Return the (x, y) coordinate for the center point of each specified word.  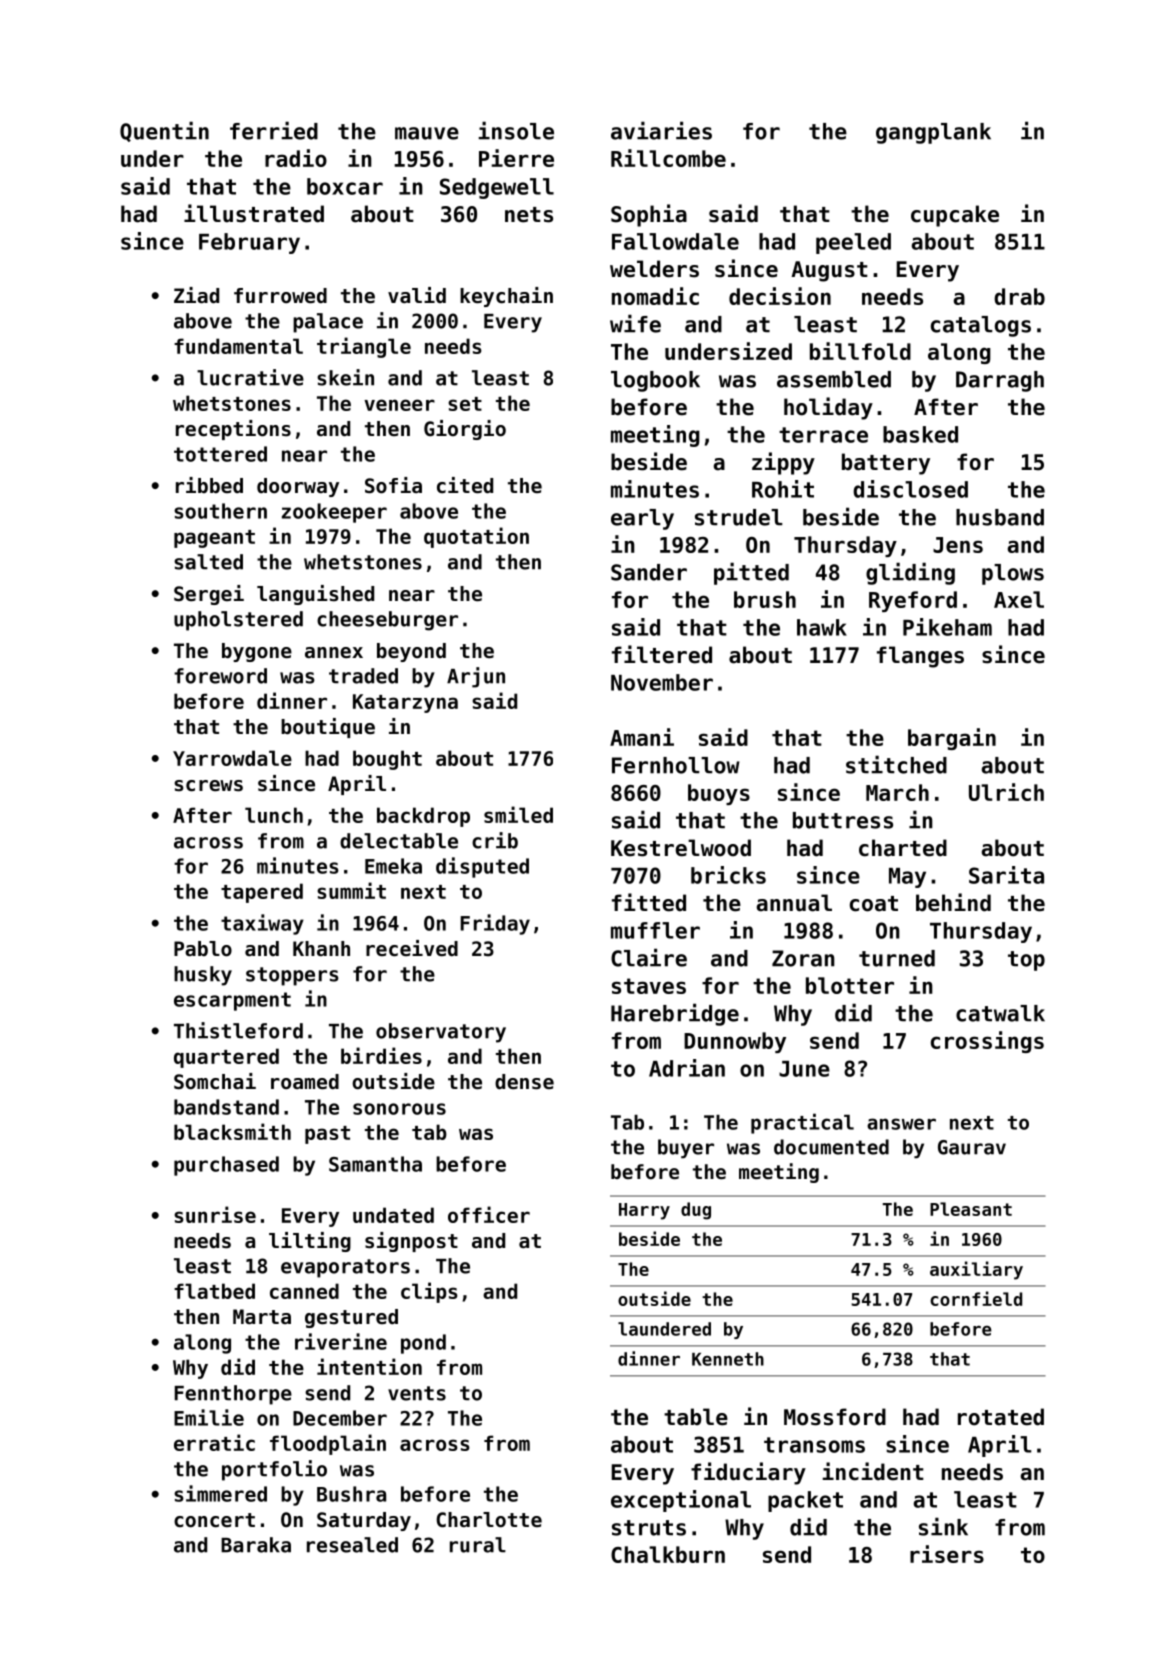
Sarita (1006, 875)
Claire (649, 957)
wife (635, 323)
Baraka (256, 1545)
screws (208, 786)
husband (1000, 517)
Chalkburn (668, 1554)
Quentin (164, 131)
